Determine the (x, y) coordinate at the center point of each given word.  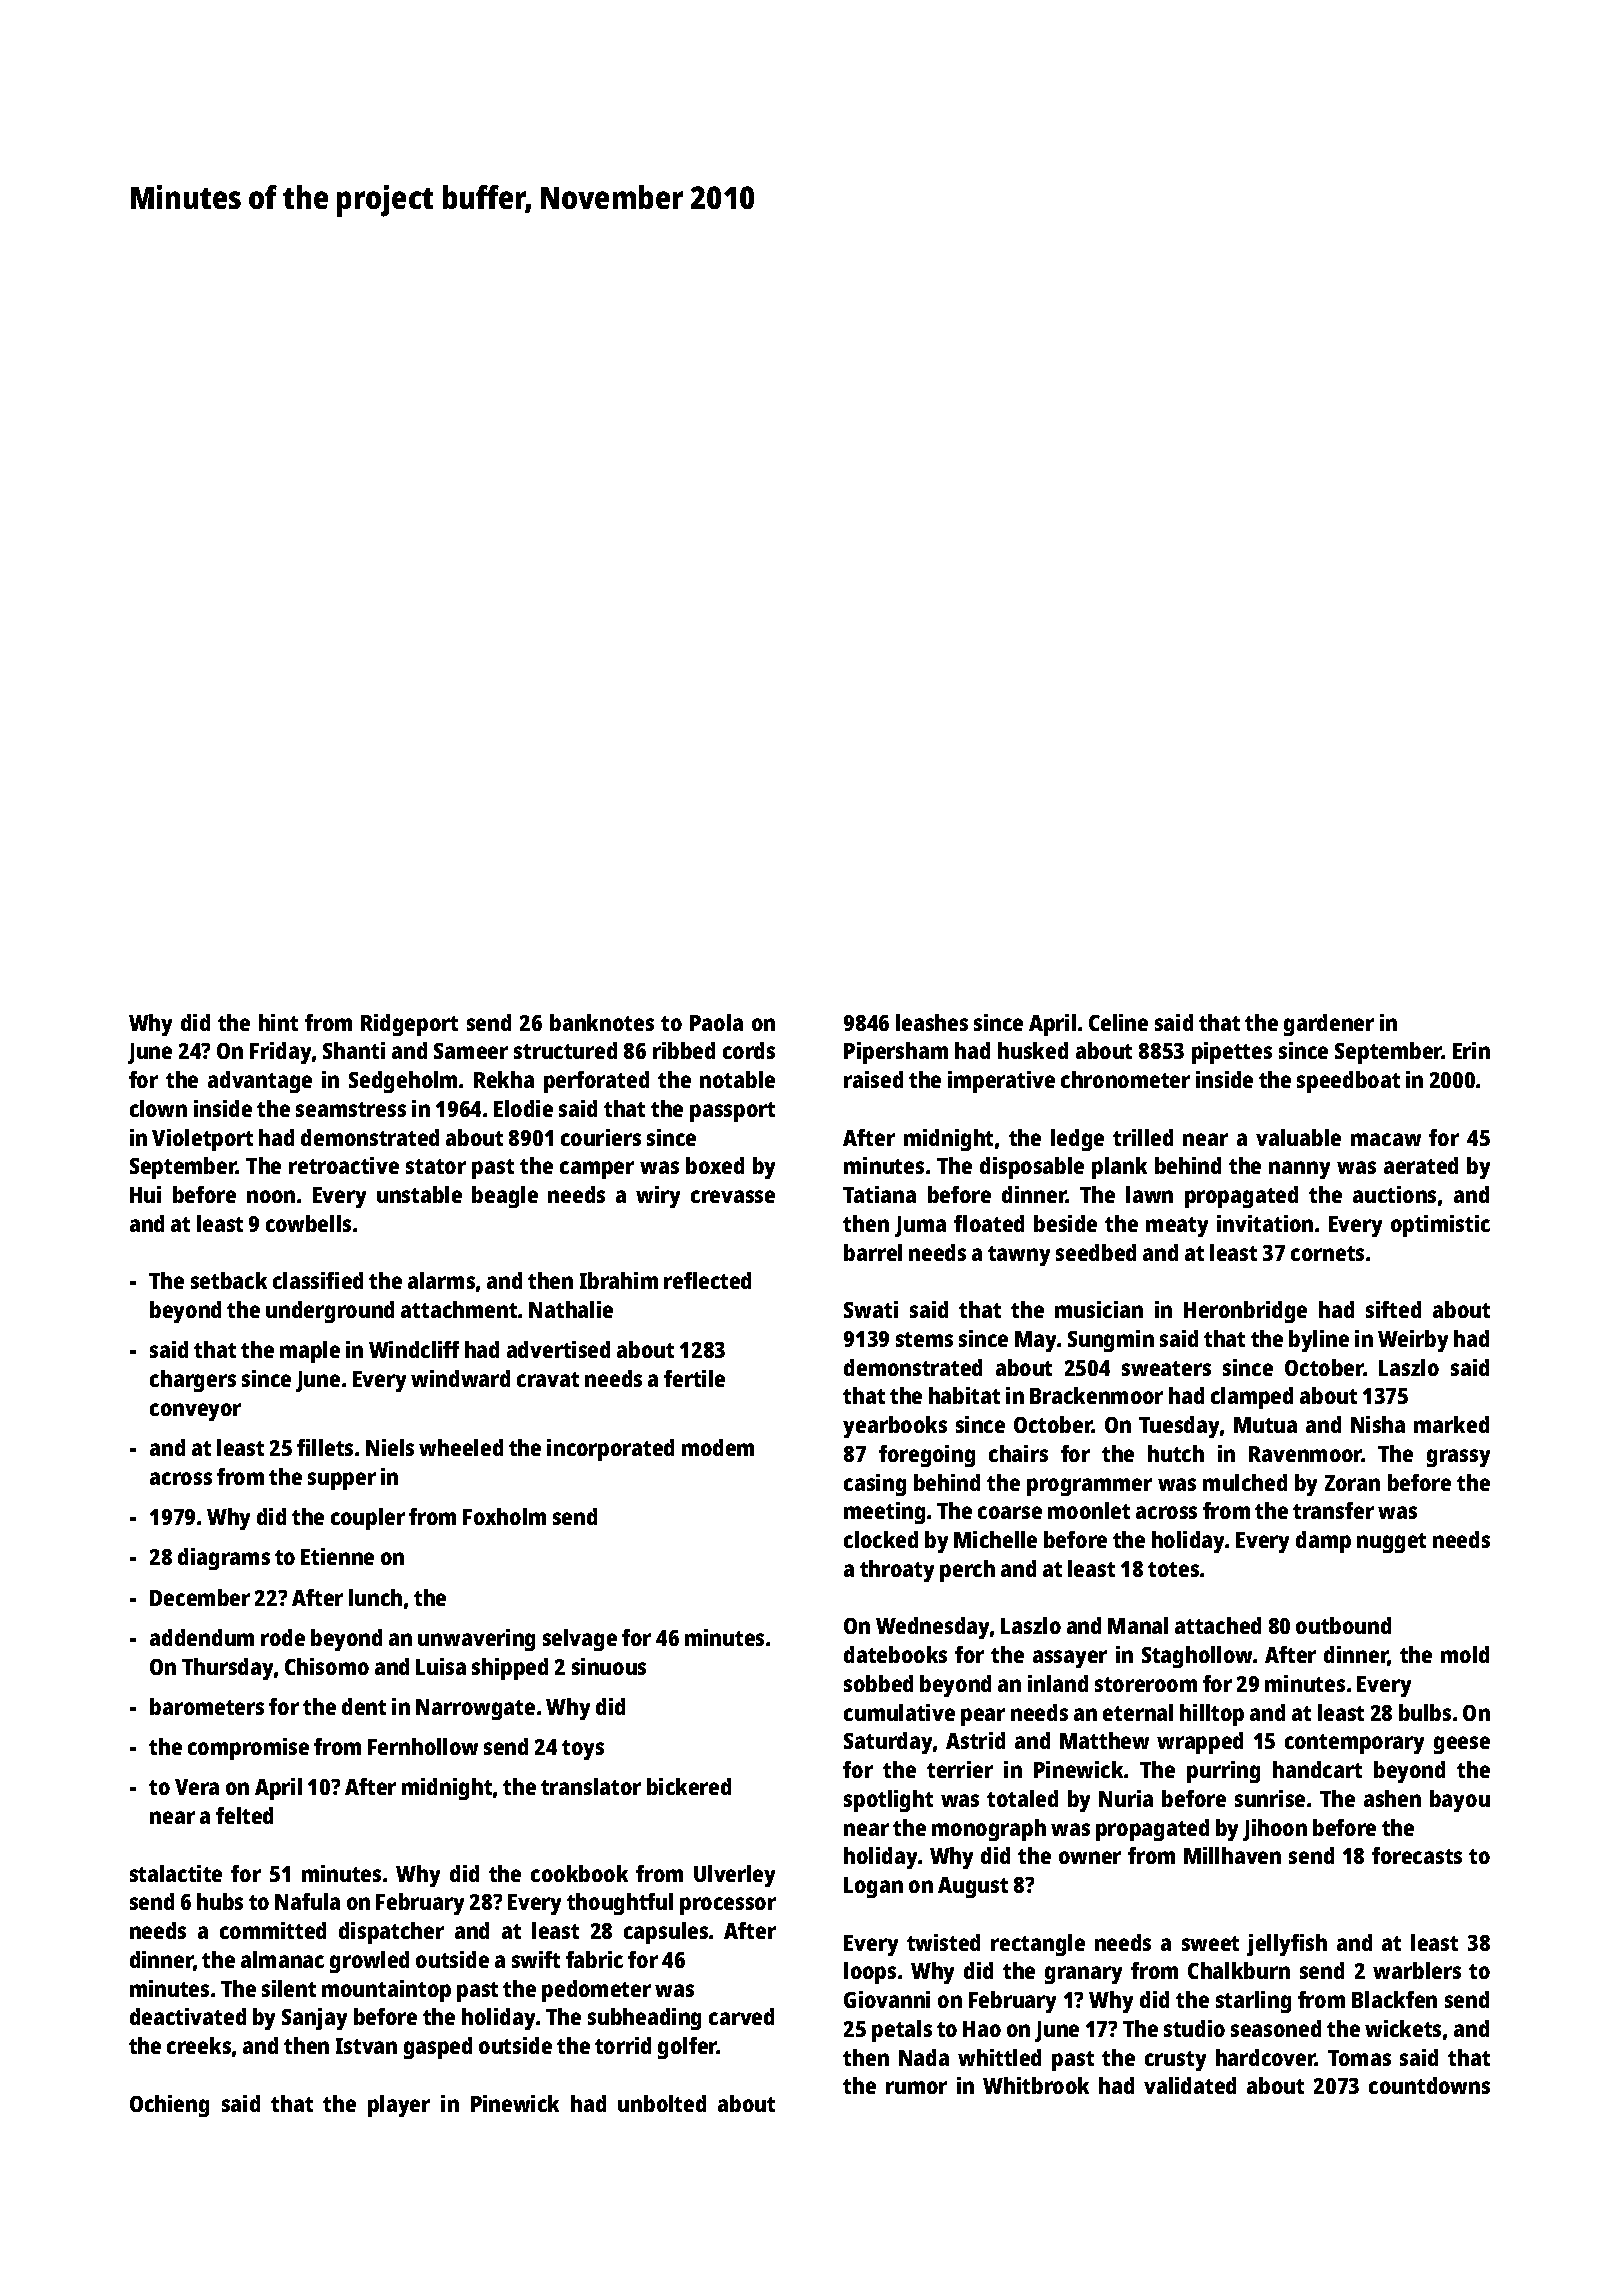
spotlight (888, 1801)
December (200, 1597)
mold (1465, 1654)
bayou (1460, 1801)
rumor (916, 2087)
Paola (716, 1022)
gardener (1329, 1025)
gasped (438, 2048)
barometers (207, 1706)
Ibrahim (619, 1280)
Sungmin (1111, 1341)
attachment (459, 1309)
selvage (580, 1640)
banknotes (602, 1022)
